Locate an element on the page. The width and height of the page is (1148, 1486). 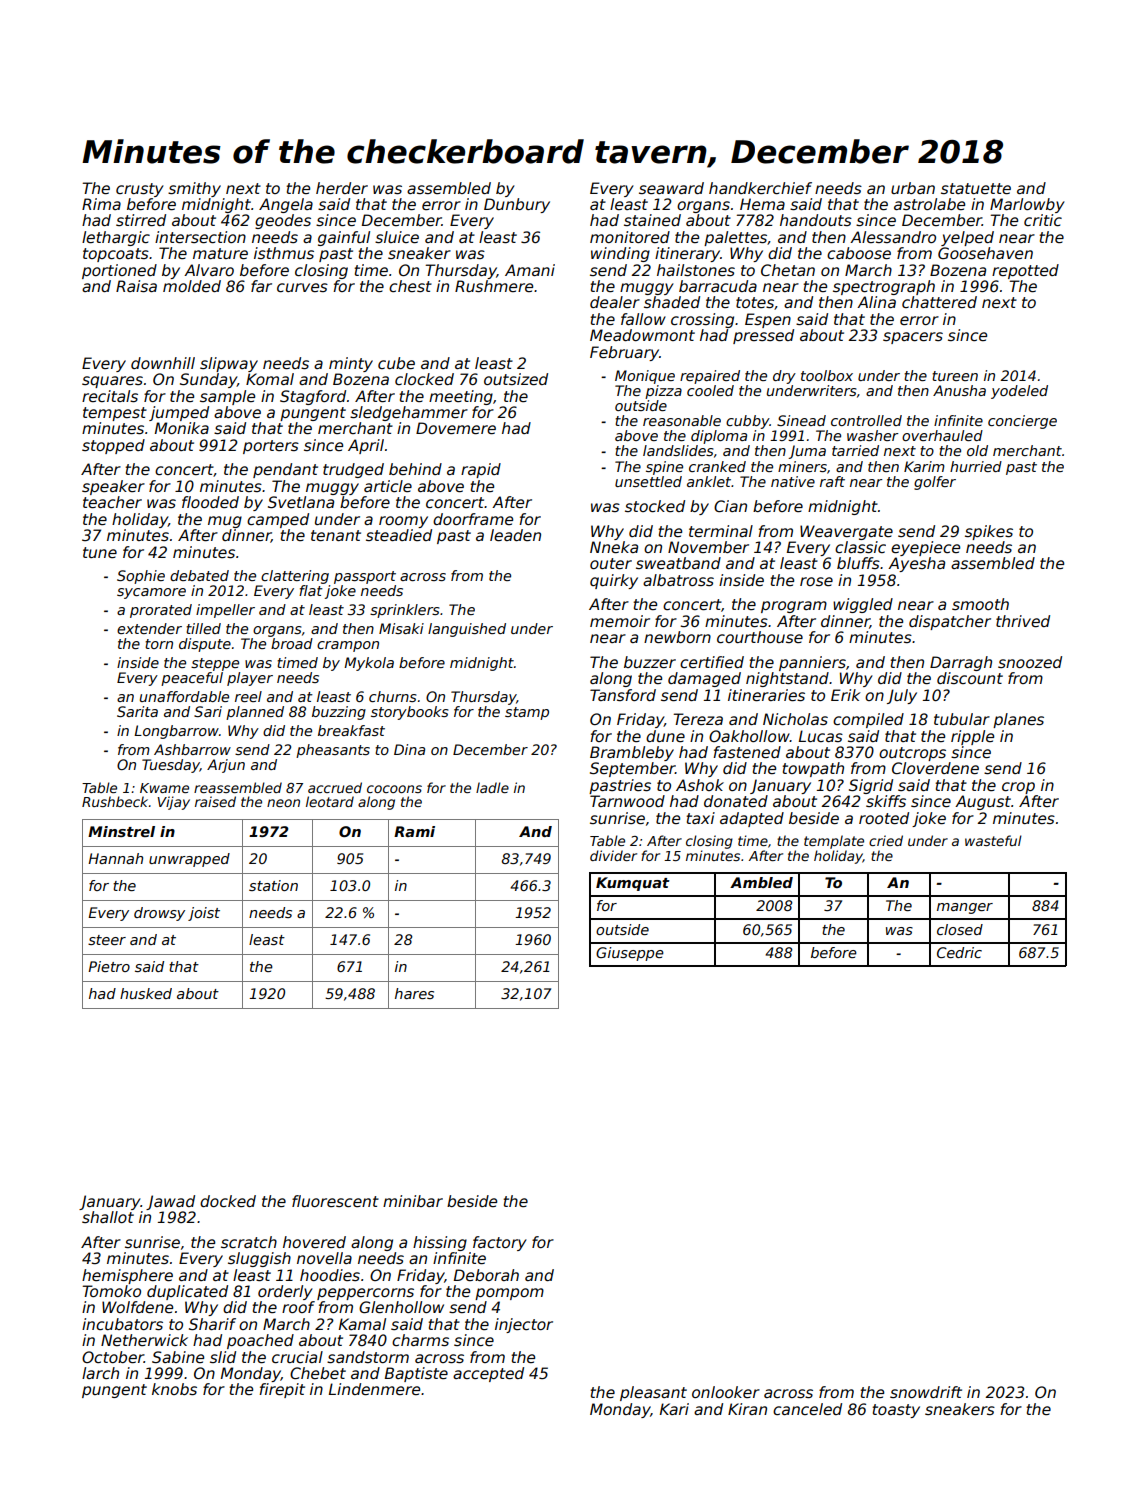
topcoats is located at coordinates (116, 255).
